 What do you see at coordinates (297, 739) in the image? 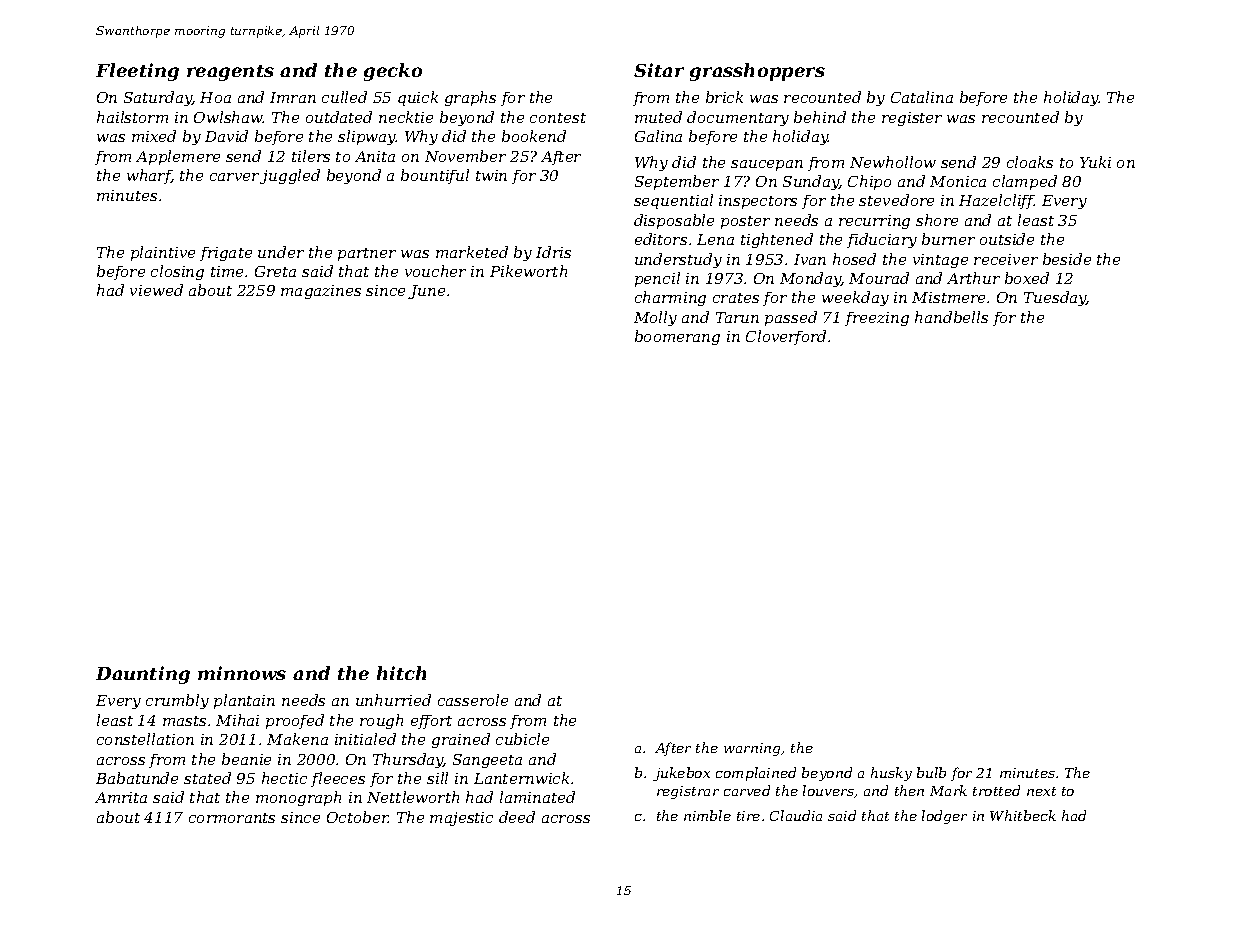
I see `Makena` at bounding box center [297, 739].
